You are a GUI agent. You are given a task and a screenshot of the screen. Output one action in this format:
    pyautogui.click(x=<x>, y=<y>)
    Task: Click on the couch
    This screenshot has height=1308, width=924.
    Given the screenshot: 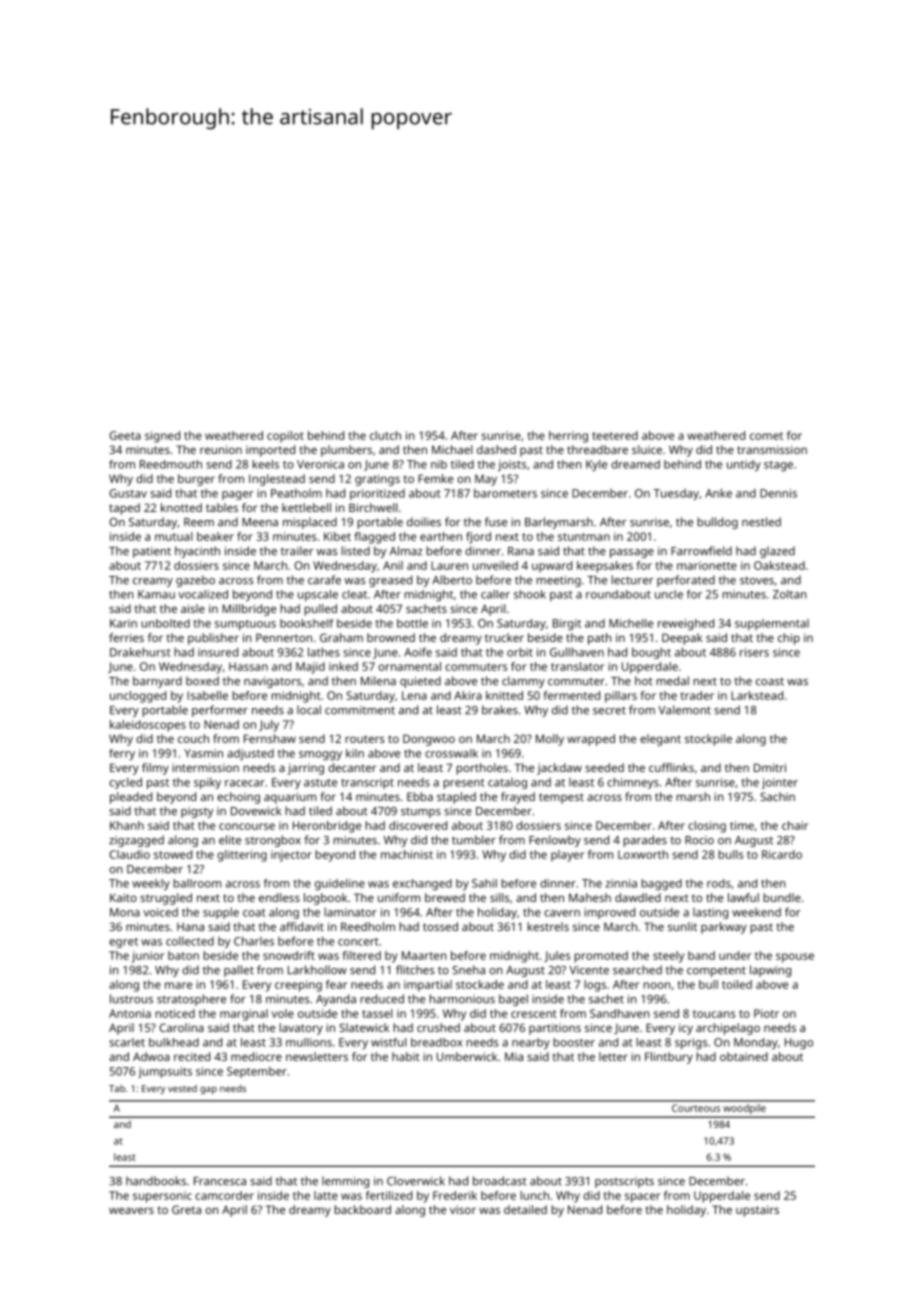 What is the action you would take?
    pyautogui.click(x=193, y=738)
